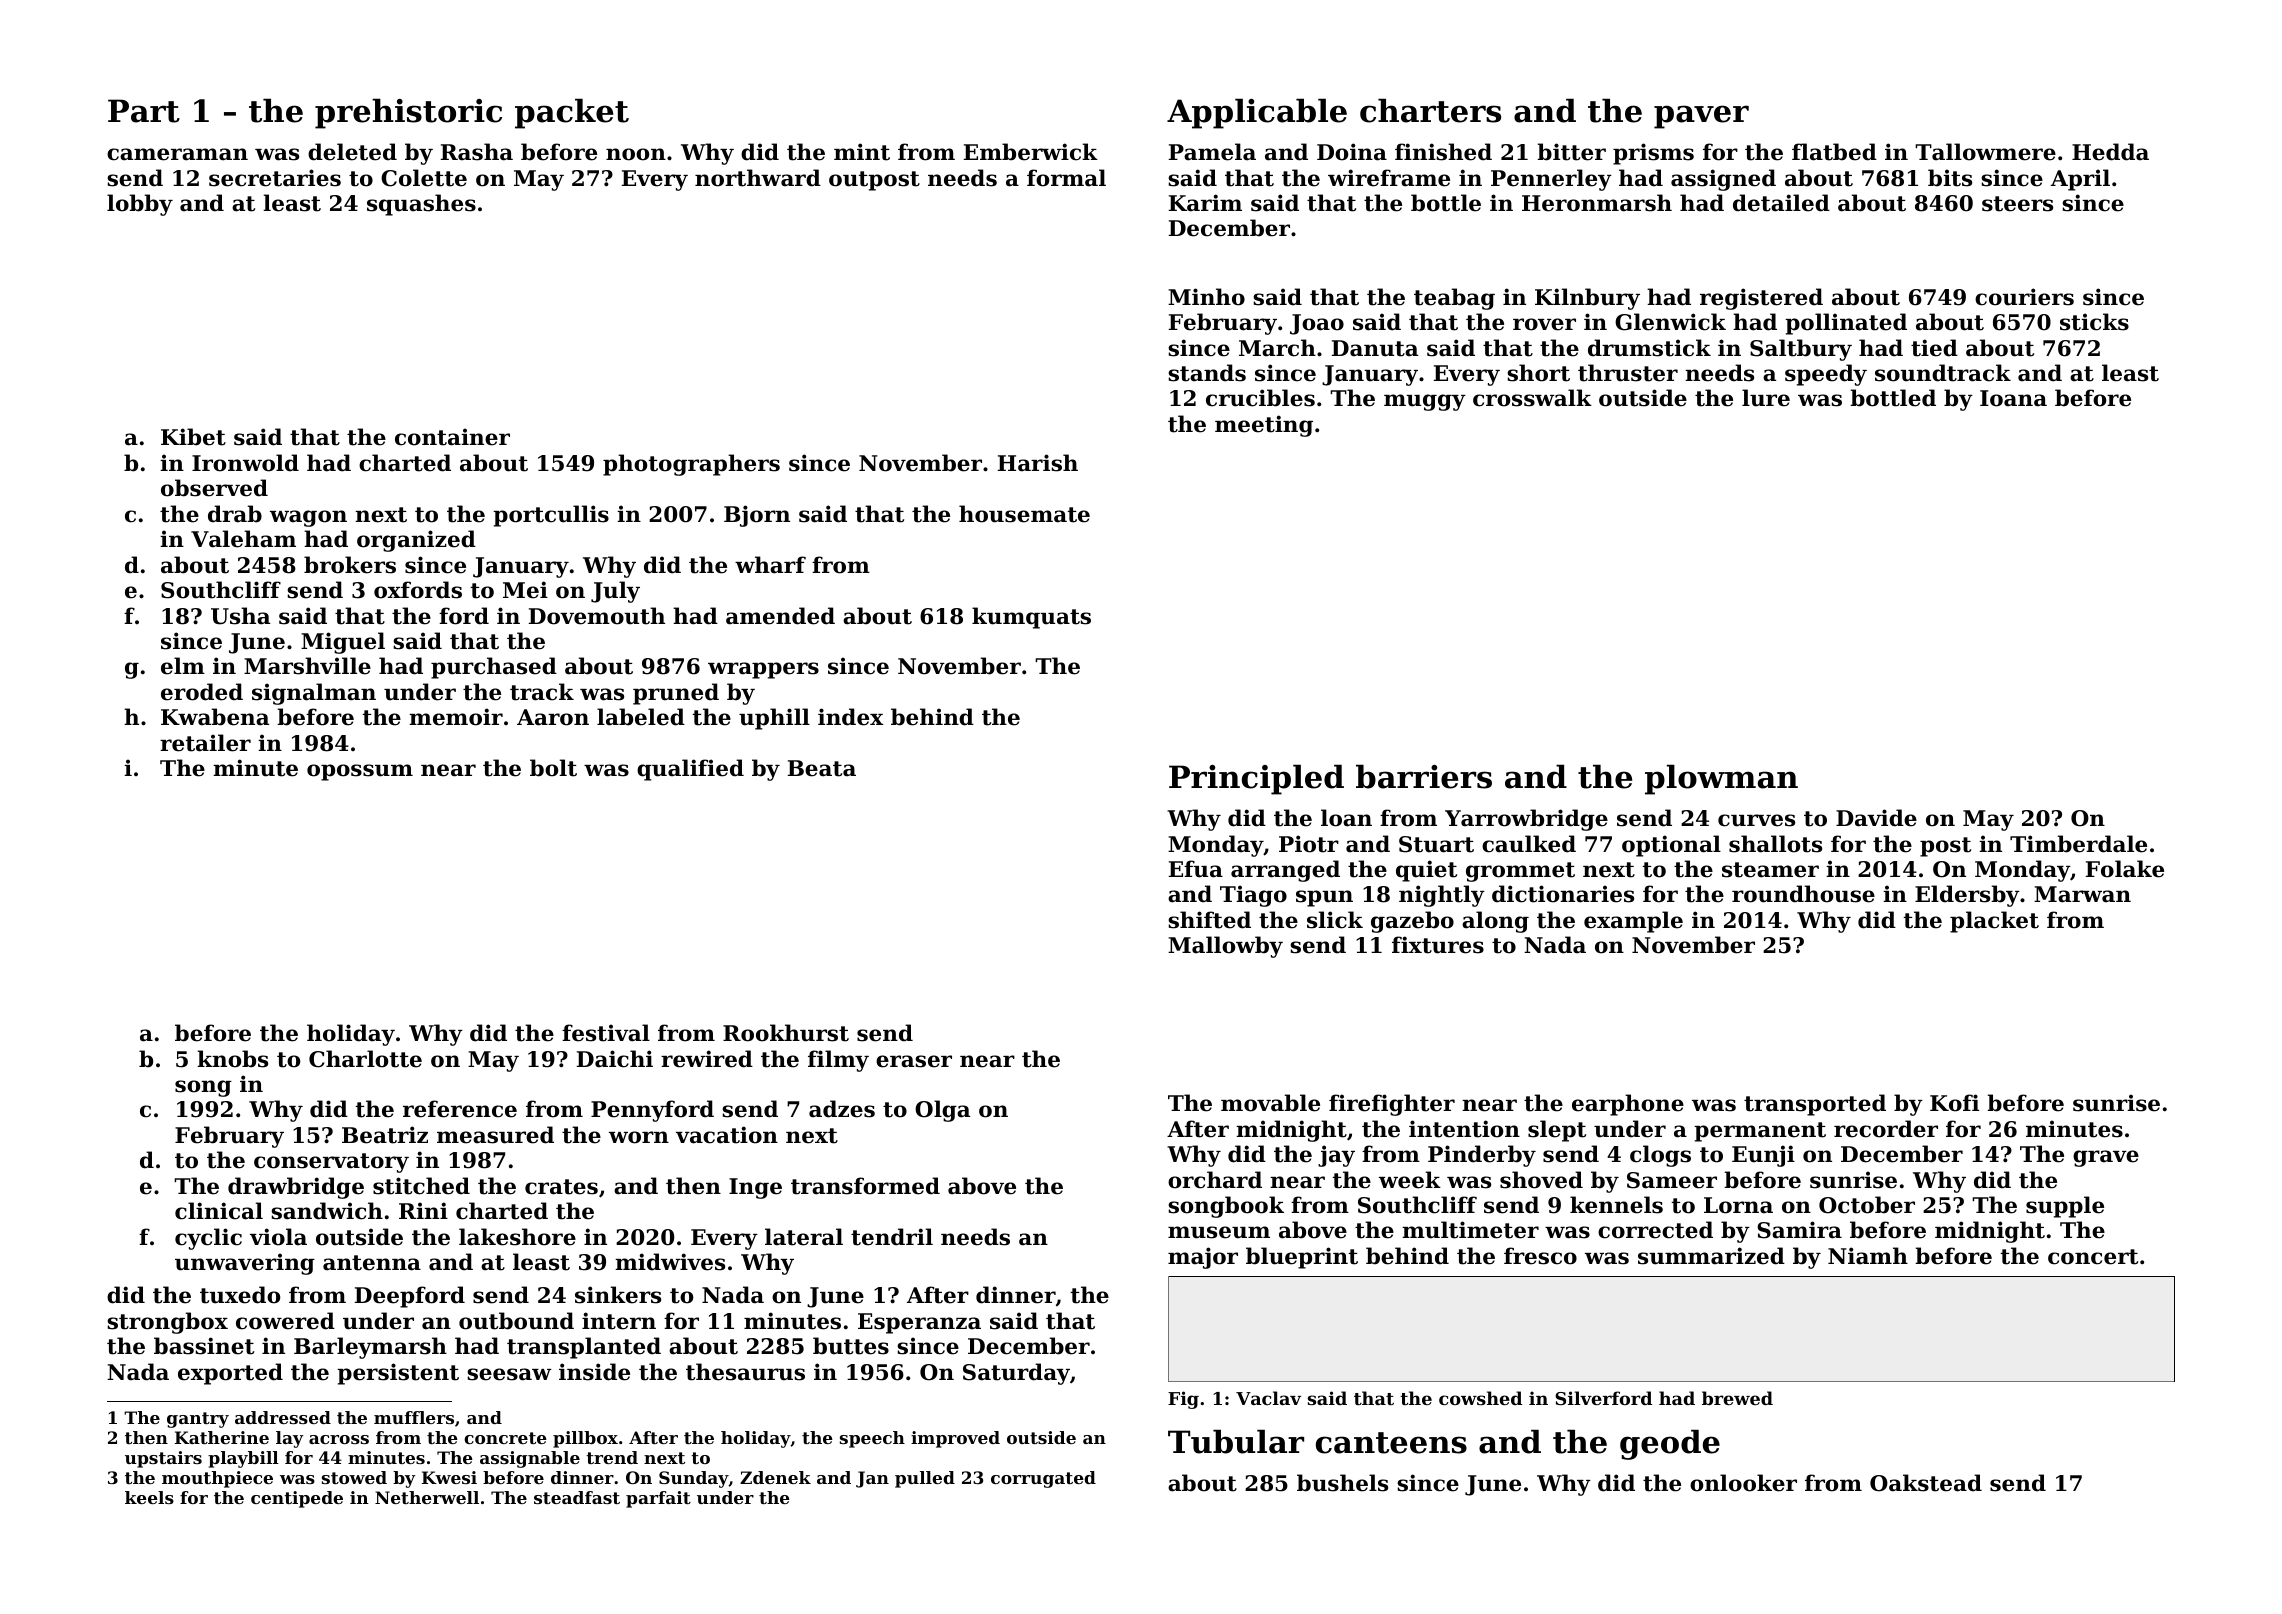 Image resolution: width=2282 pixels, height=1614 pixels. Describe the element at coordinates (427, 1497) in the page. I see `Netherwell` at that location.
